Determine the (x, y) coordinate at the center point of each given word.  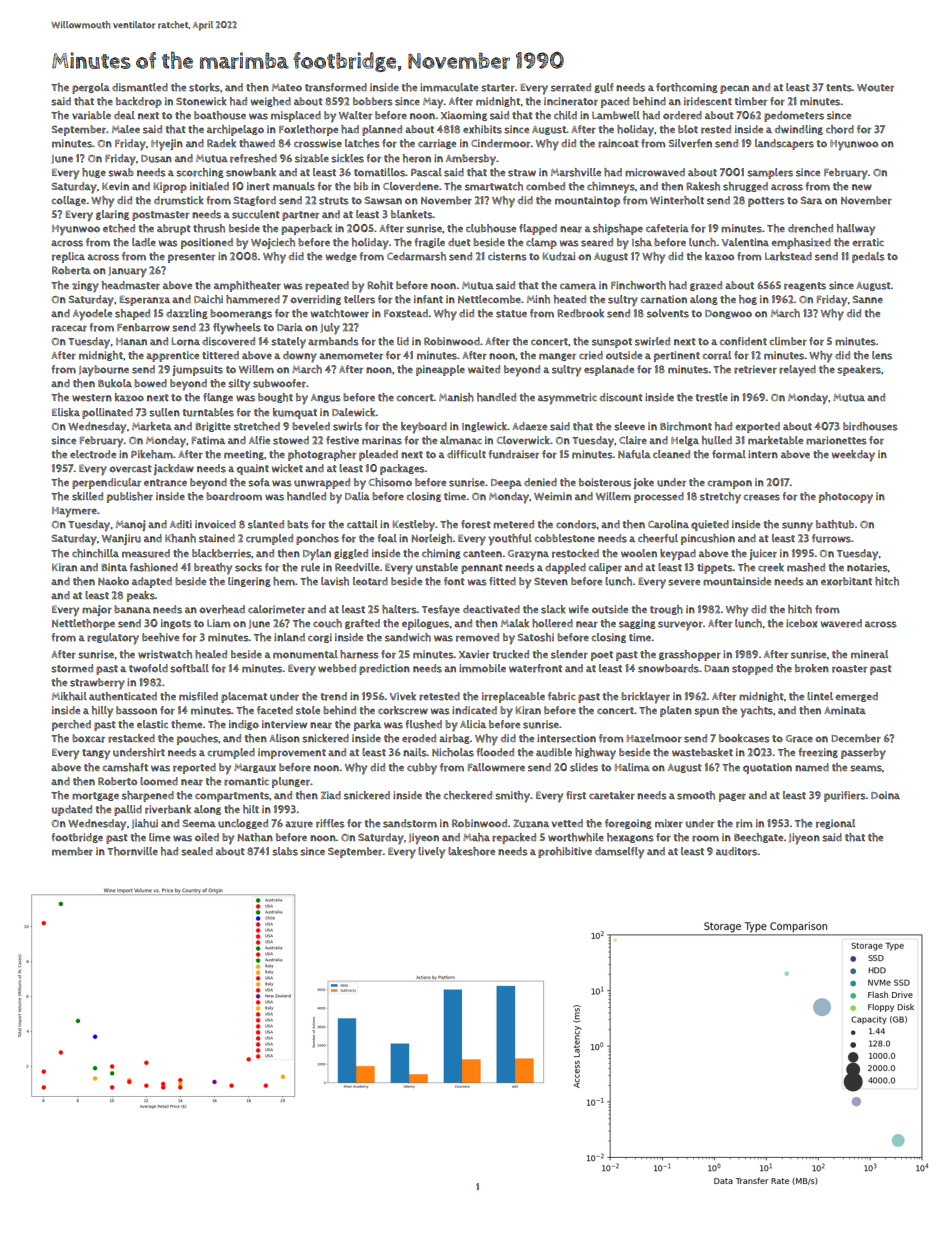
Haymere (74, 512)
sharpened (148, 796)
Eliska (66, 412)
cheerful (658, 538)
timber (751, 101)
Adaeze (529, 426)
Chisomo (390, 482)
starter (498, 88)
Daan (717, 668)
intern (763, 454)
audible (554, 752)
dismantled (140, 87)
